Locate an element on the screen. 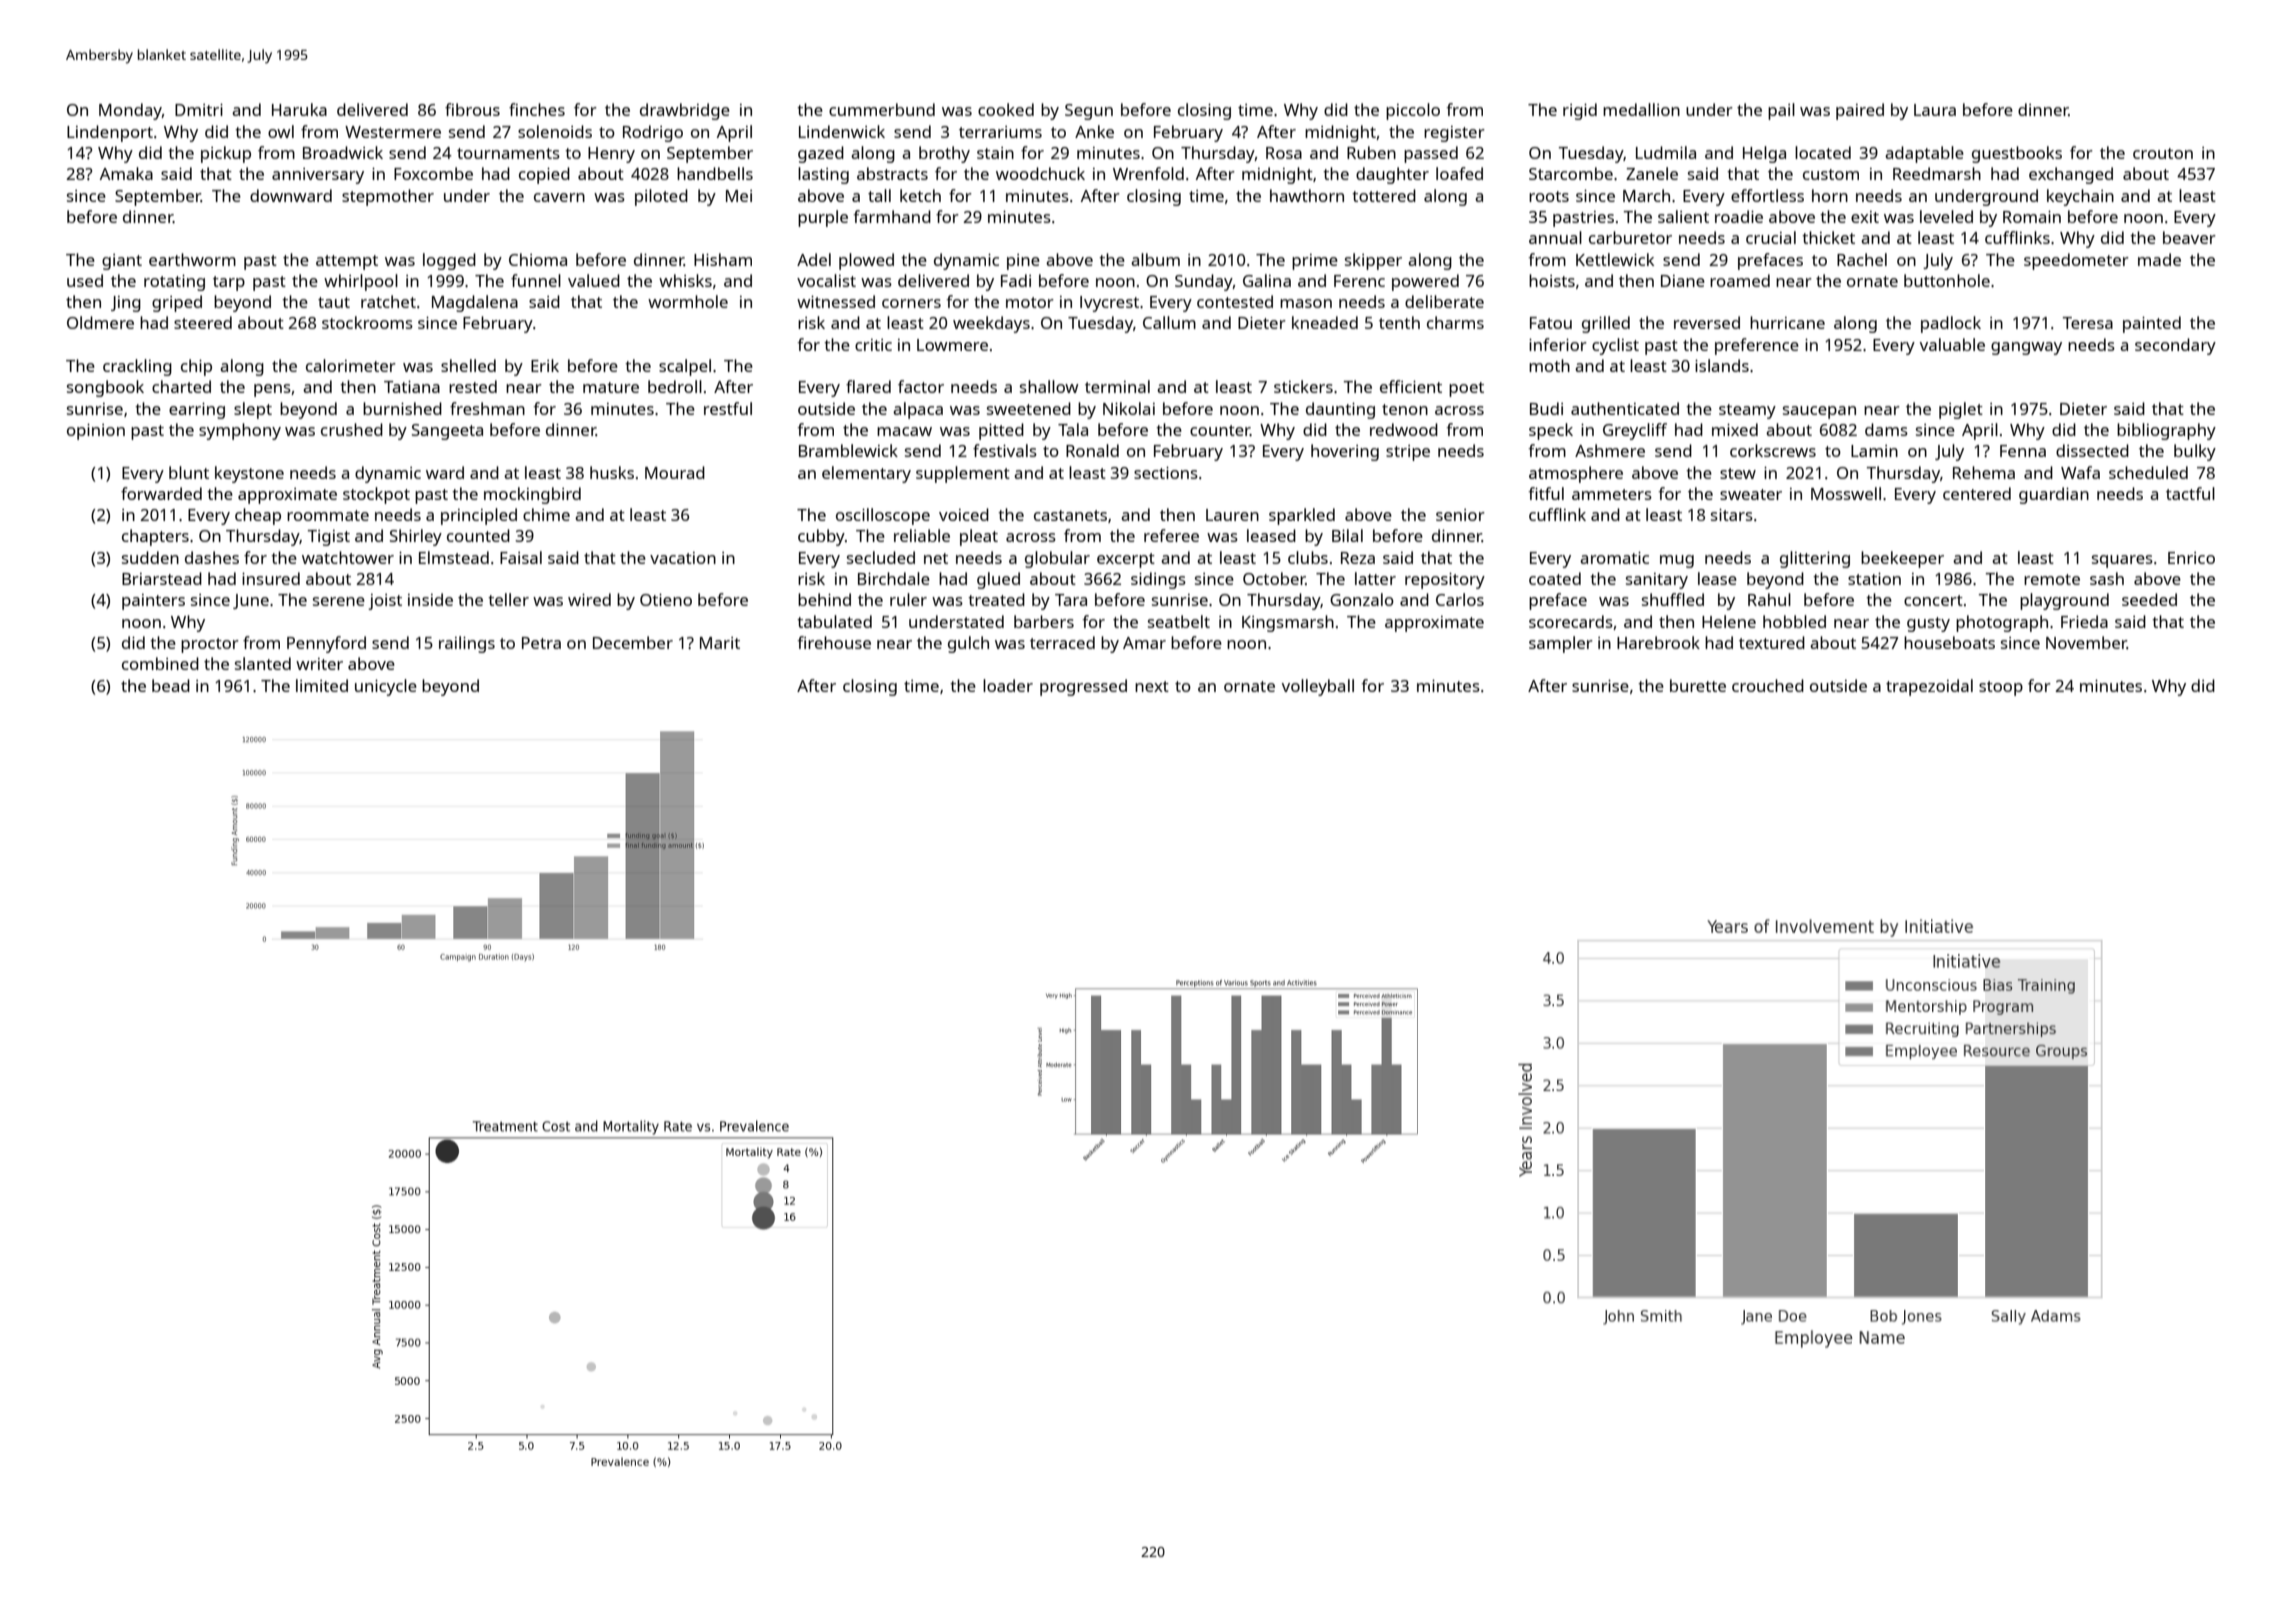  saucepan is located at coordinates (1819, 412).
